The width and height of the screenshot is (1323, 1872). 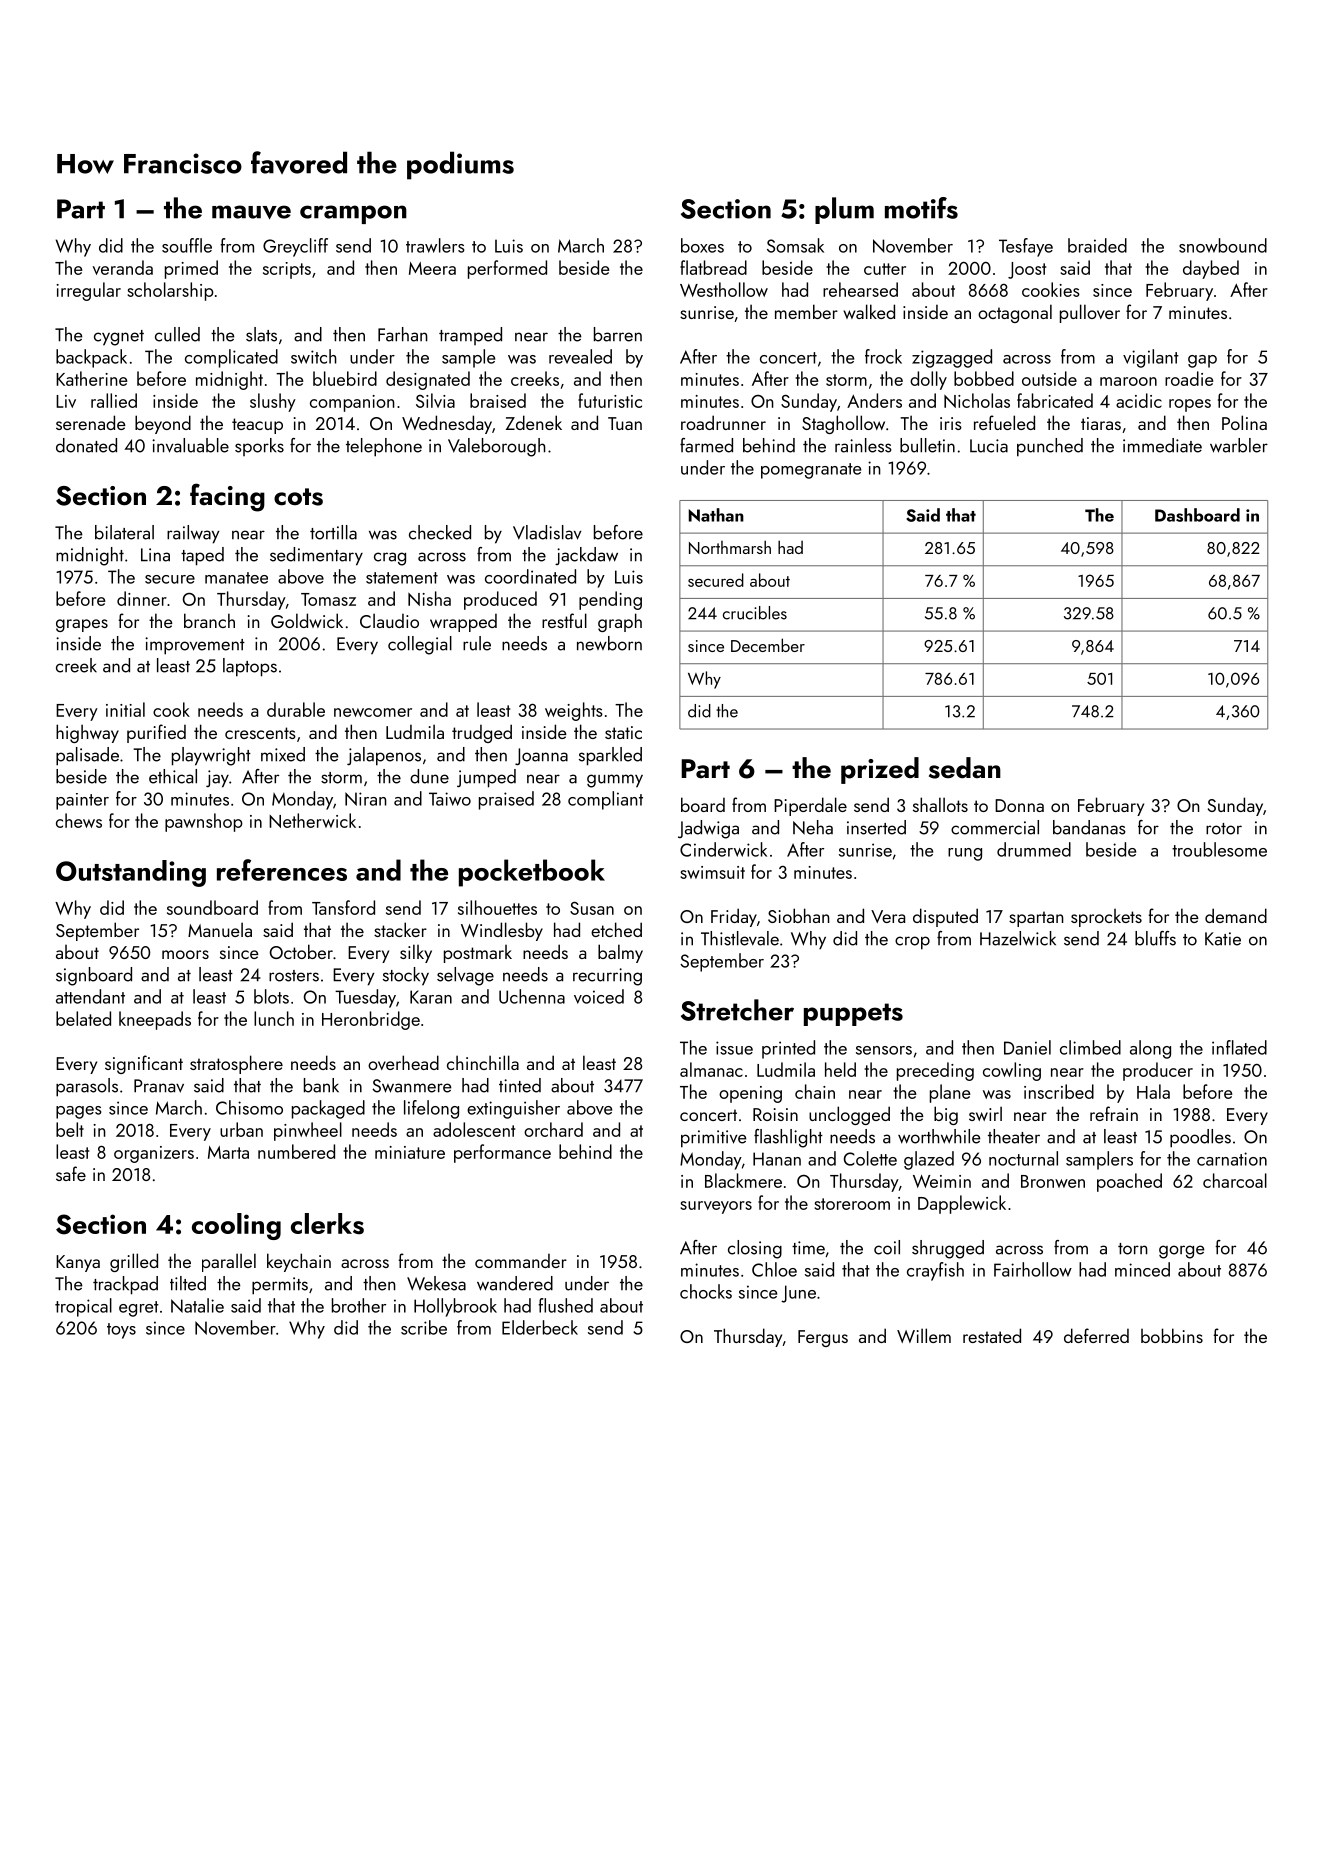 I want to click on Valeborough, so click(x=497, y=447).
